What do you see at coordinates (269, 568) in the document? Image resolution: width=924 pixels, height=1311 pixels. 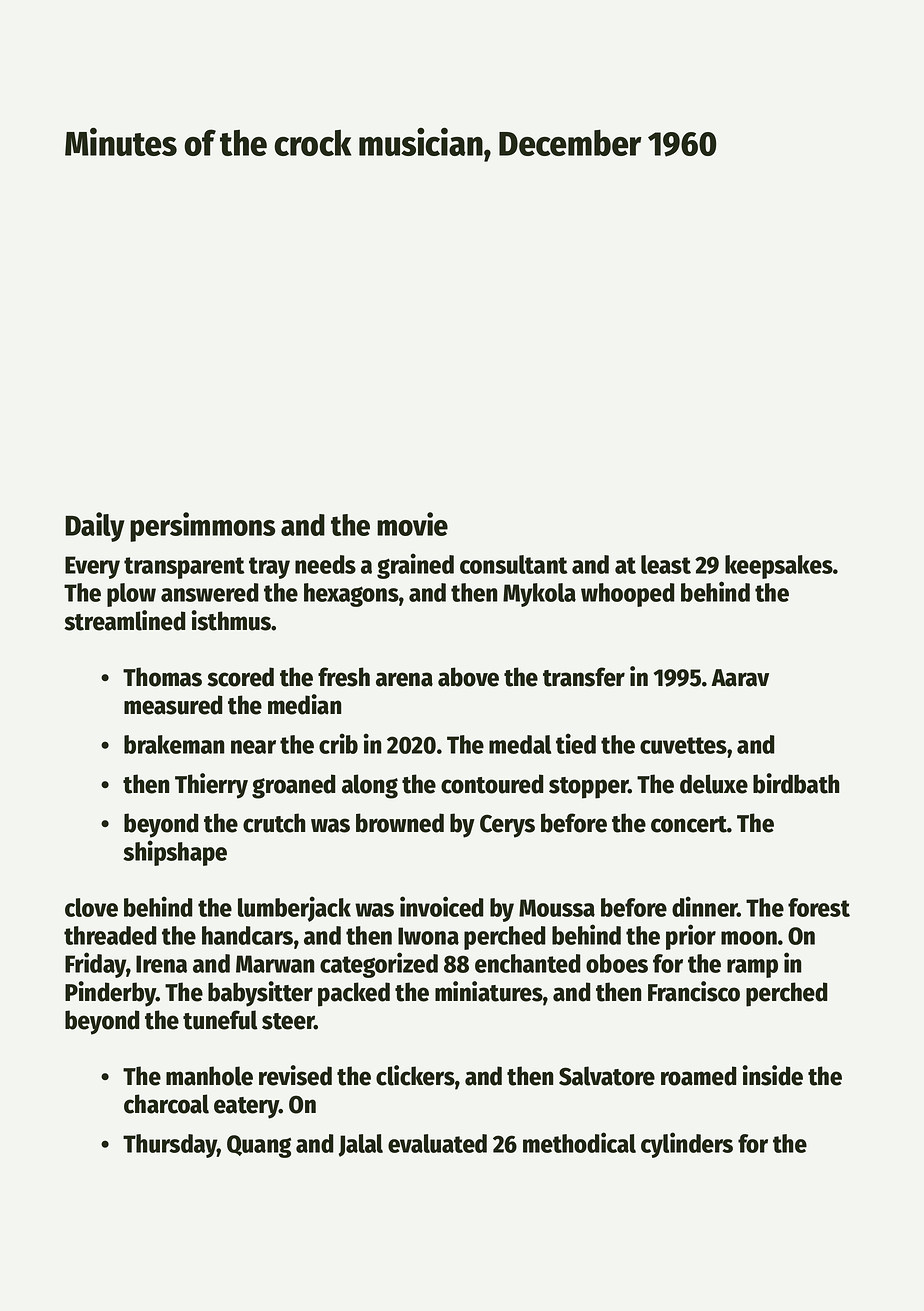 I see `tray` at bounding box center [269, 568].
